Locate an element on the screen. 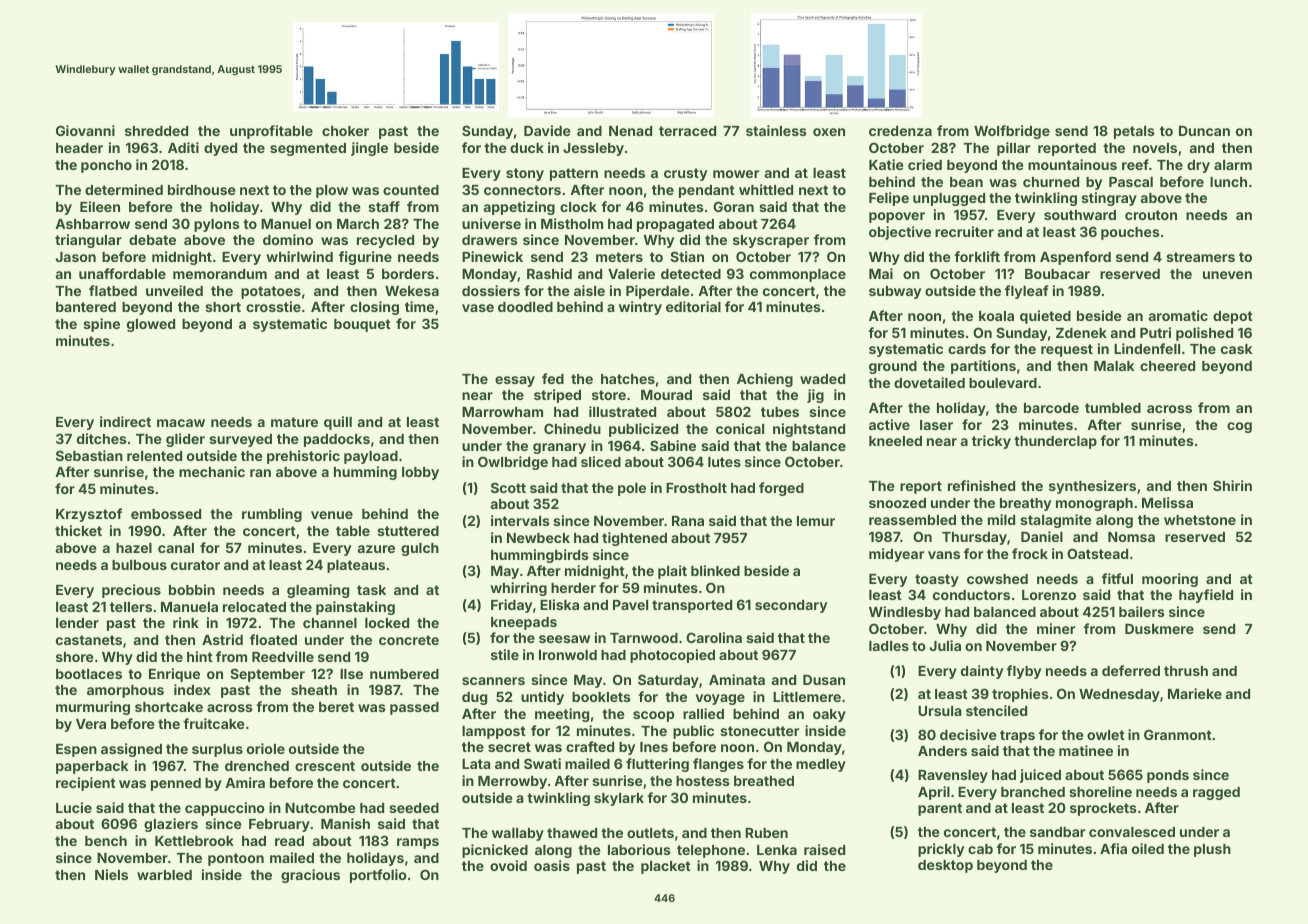  commonplace is located at coordinates (798, 275).
